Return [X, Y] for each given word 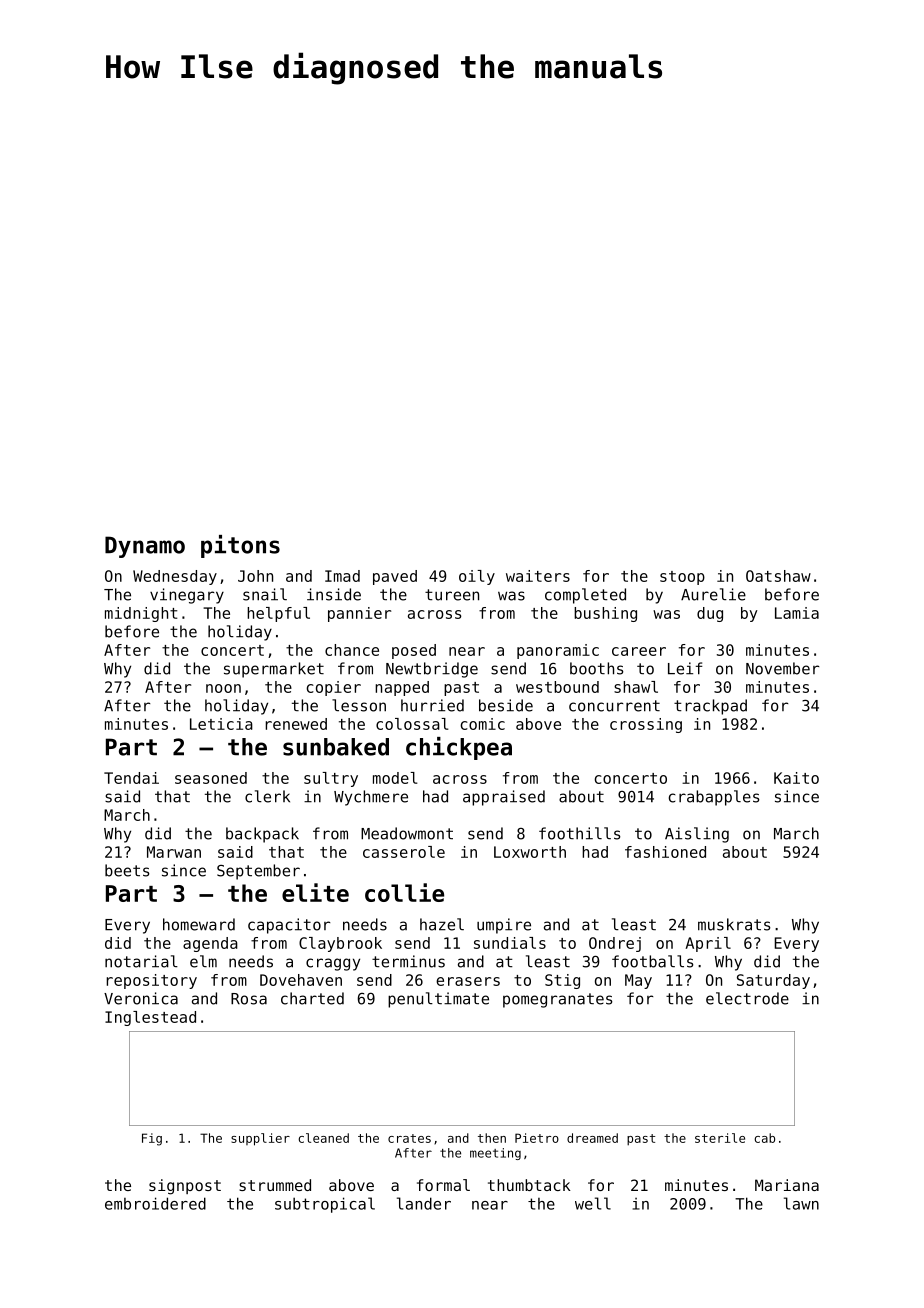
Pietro [537, 1138]
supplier [260, 1139]
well [593, 1203]
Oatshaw [778, 576]
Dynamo [145, 547]
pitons [240, 546]
